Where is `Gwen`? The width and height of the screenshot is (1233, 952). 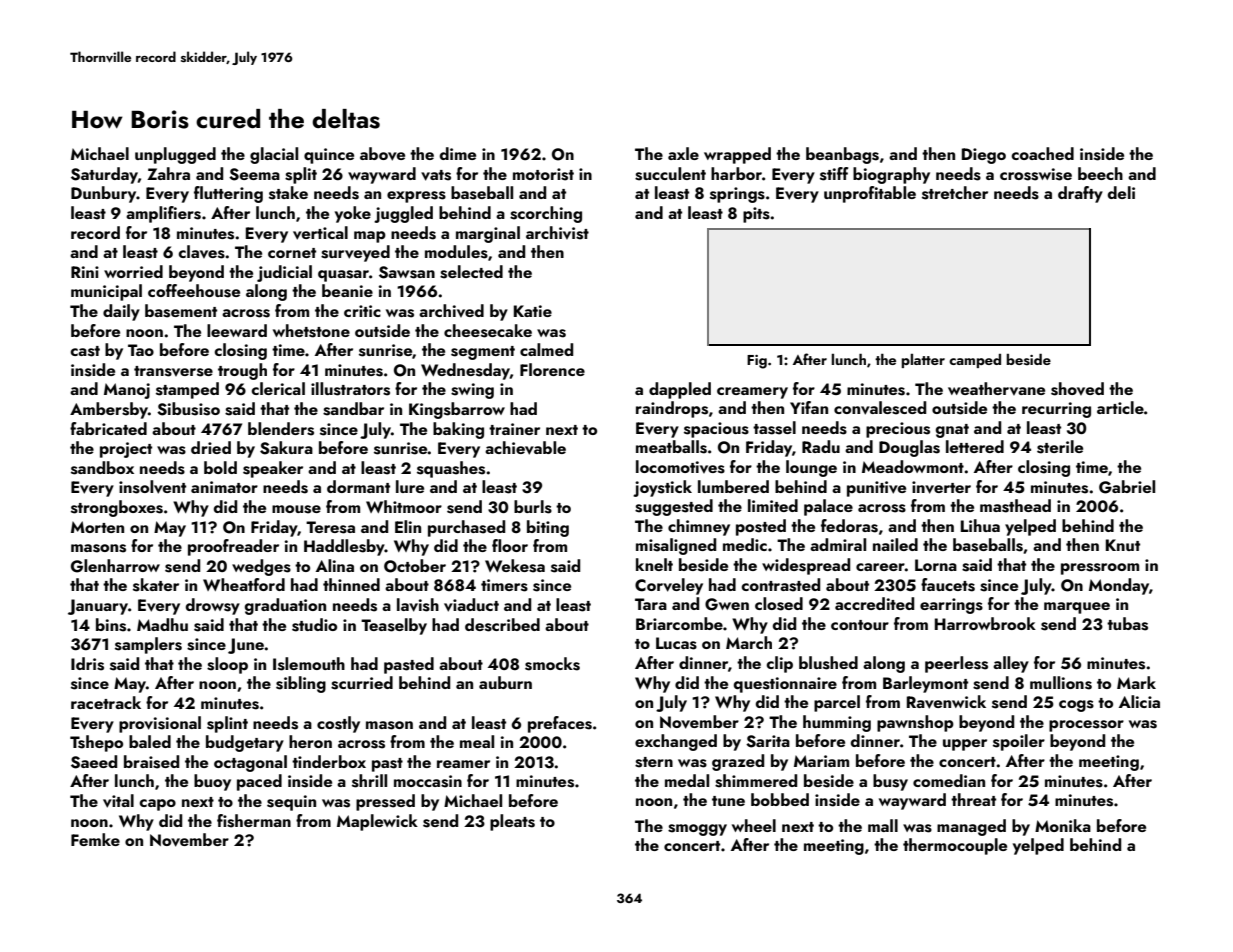
Gwen is located at coordinates (727, 604).
